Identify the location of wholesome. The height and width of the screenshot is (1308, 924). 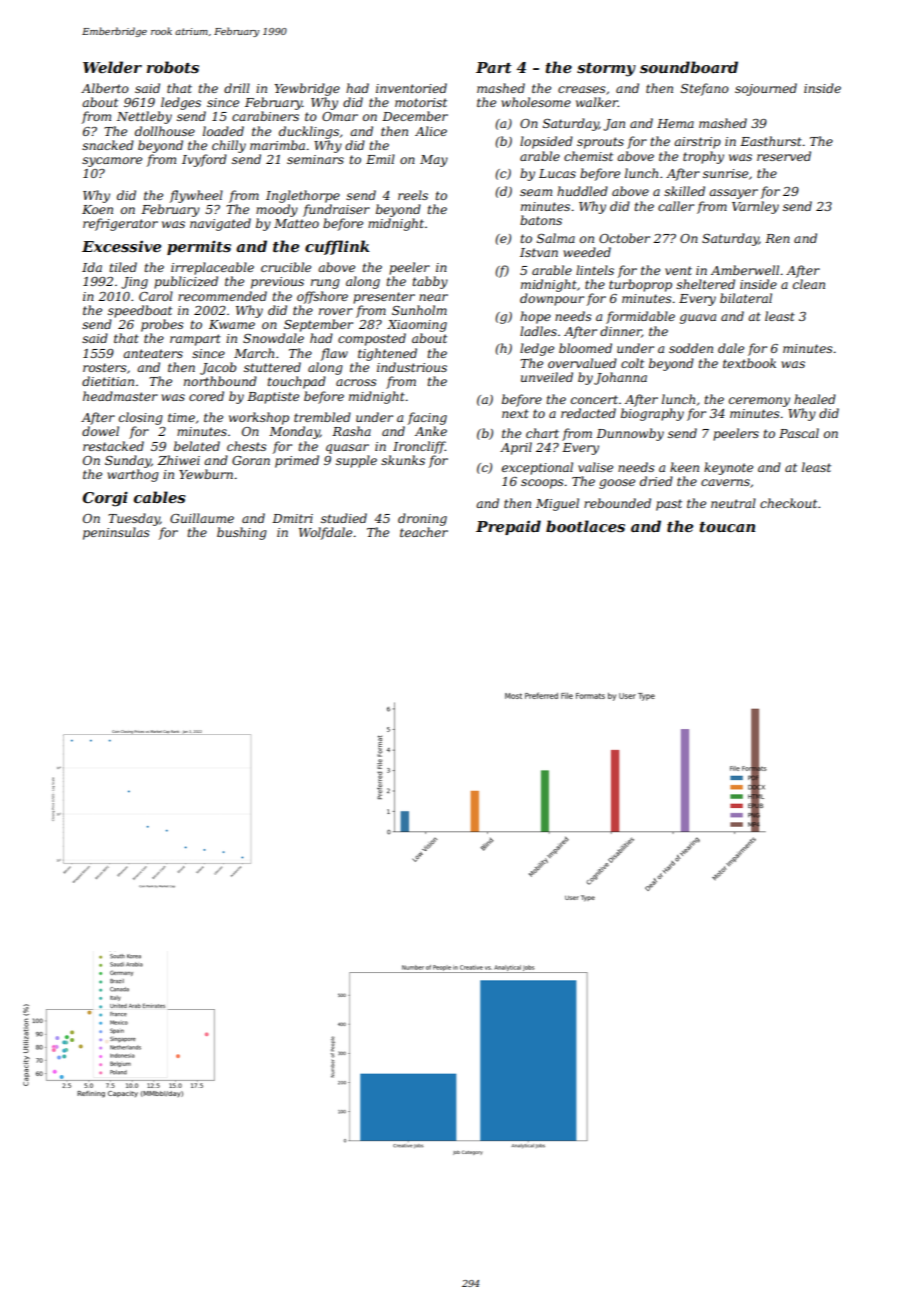
(536, 102).
